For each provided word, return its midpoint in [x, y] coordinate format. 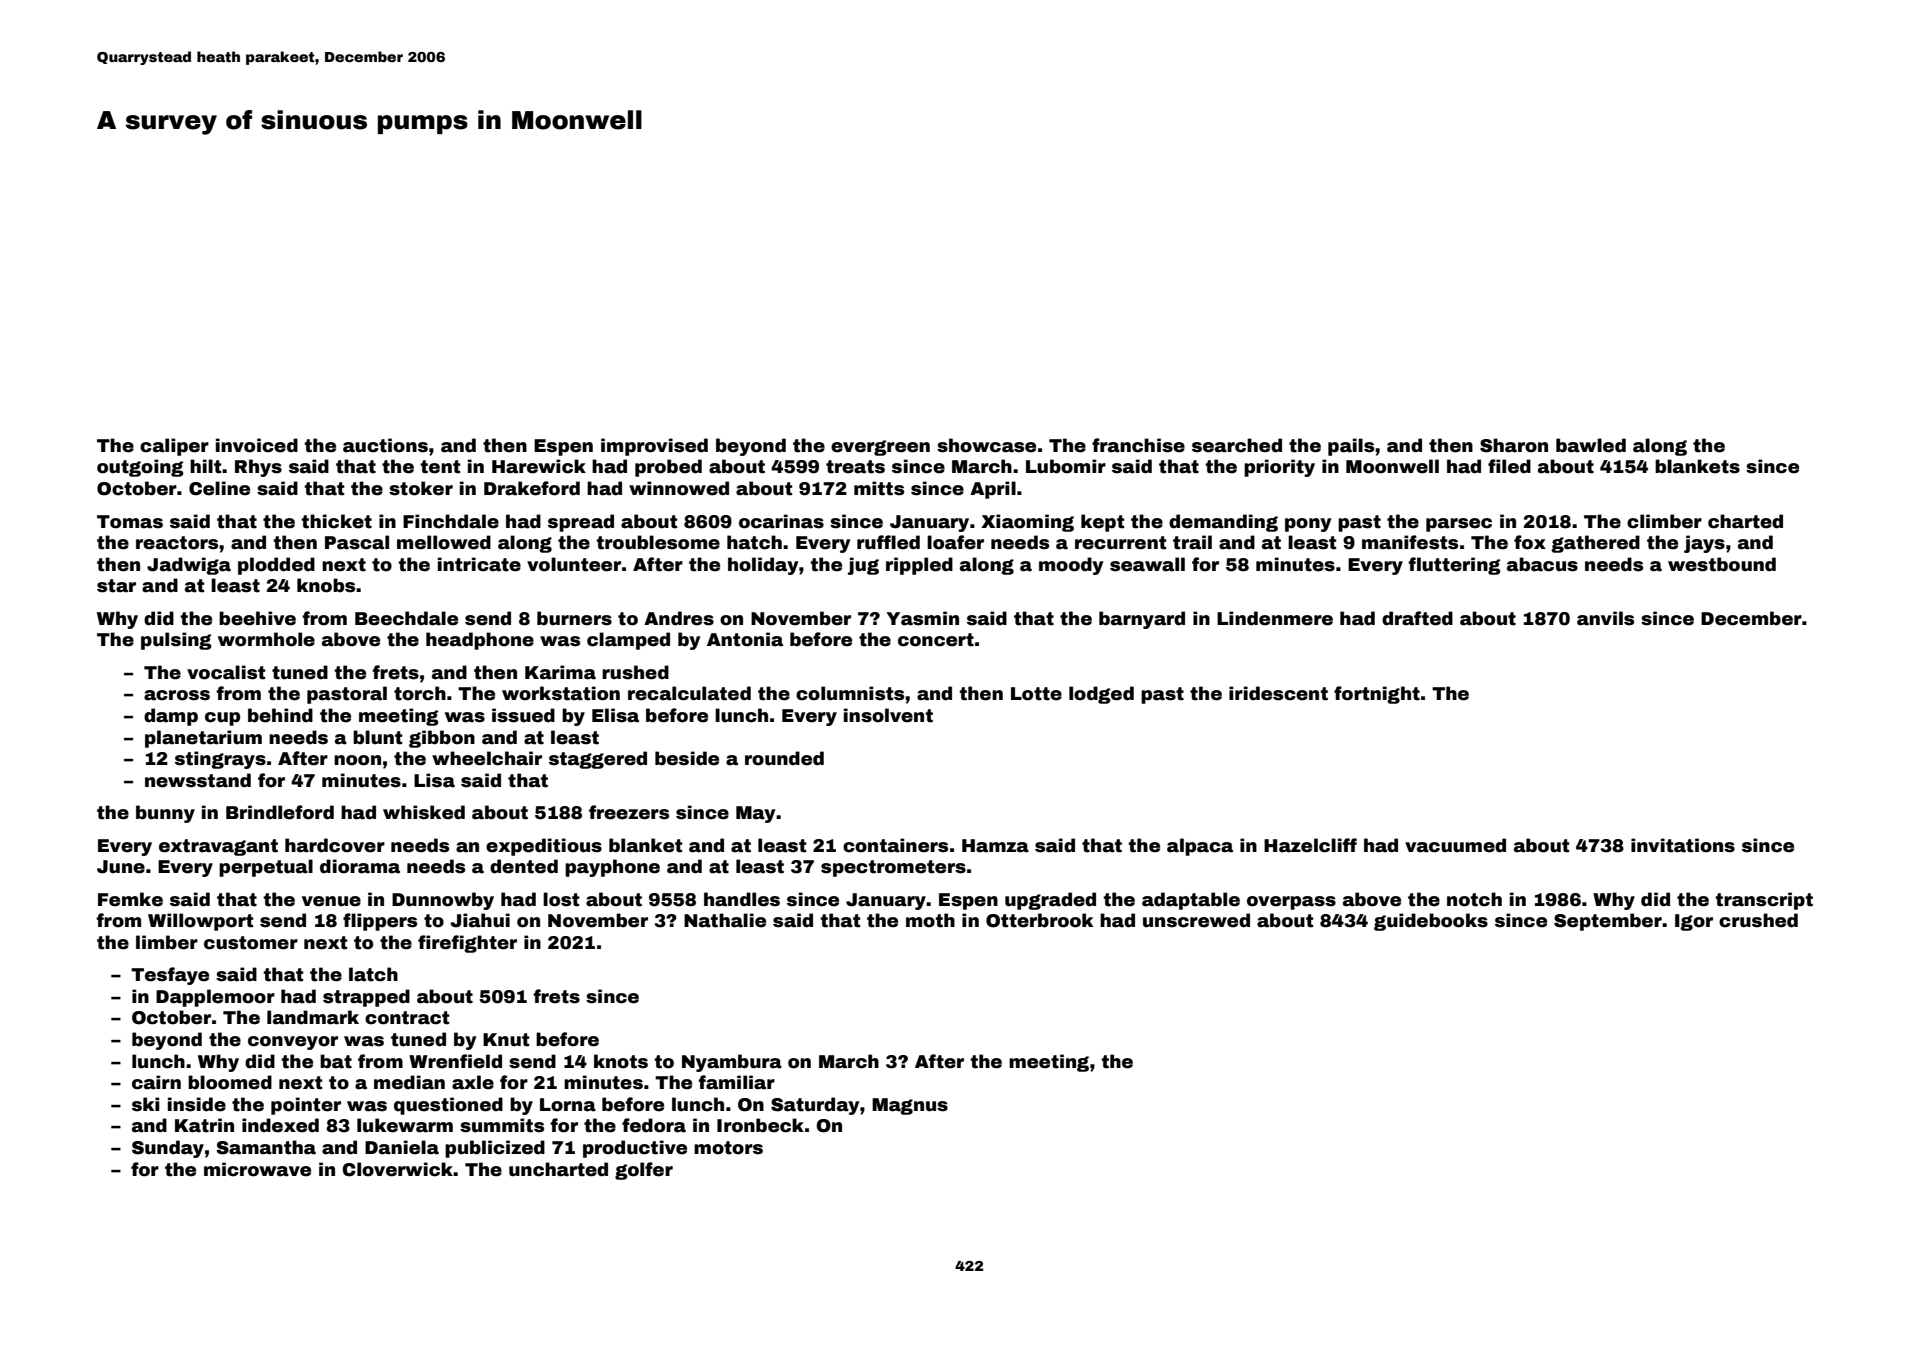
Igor [1694, 922]
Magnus [910, 1106]
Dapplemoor [215, 998]
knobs [326, 585]
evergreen [880, 448]
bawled [1591, 445]
